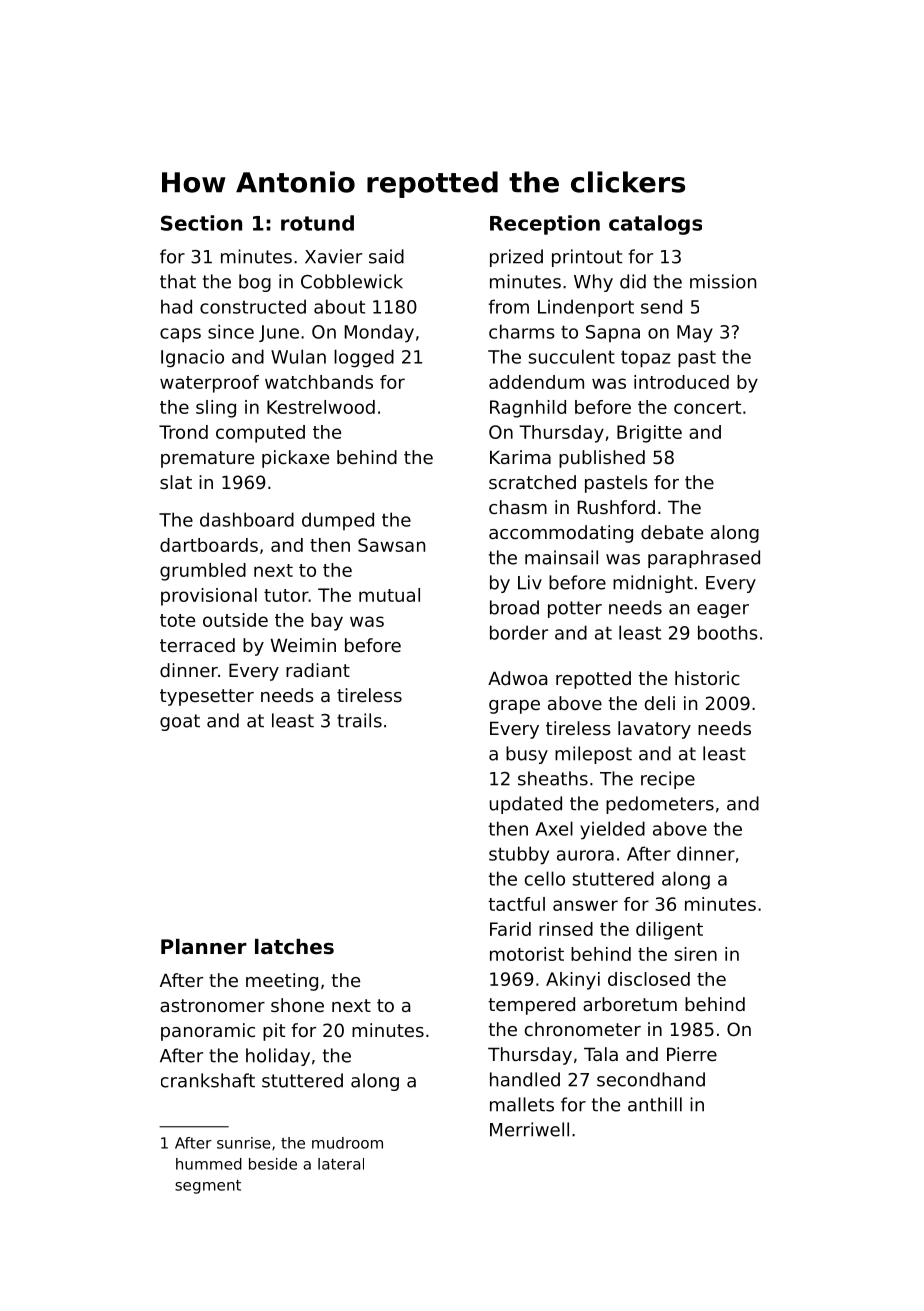 Image resolution: width=924 pixels, height=1311 pixels. Describe the element at coordinates (593, 283) in the document. I see `Why` at that location.
